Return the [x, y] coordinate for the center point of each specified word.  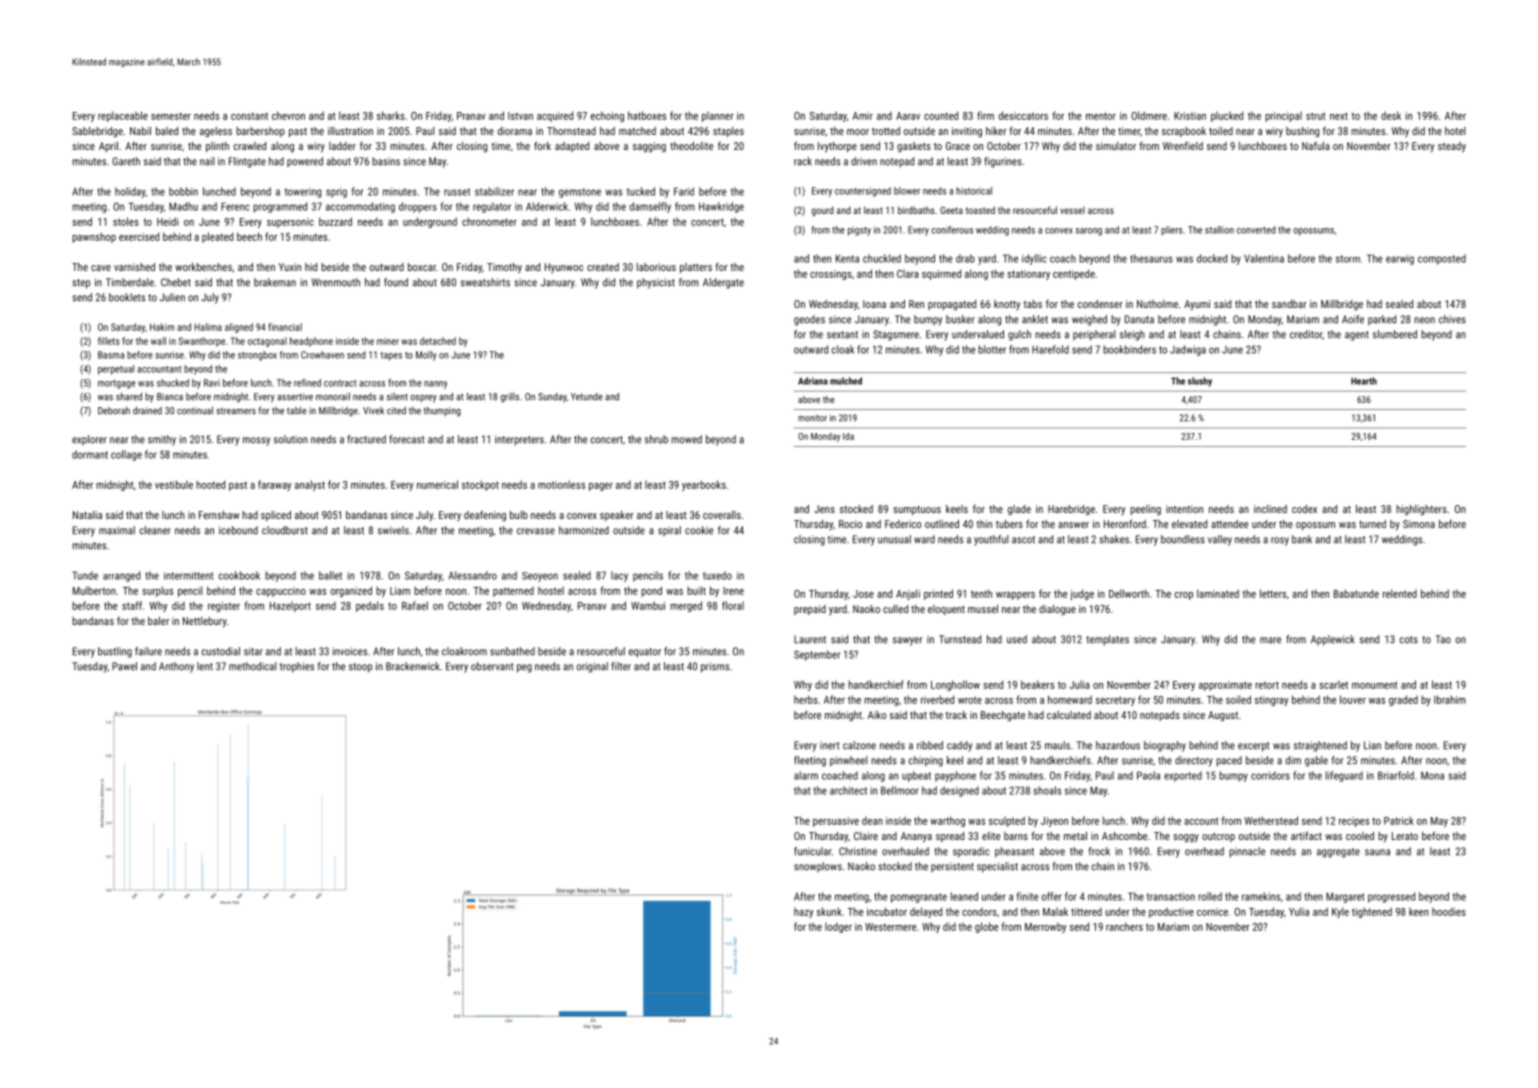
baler [158, 621]
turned [1372, 524]
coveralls [722, 515]
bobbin [183, 191]
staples [728, 132]
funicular [813, 851]
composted [1442, 259]
